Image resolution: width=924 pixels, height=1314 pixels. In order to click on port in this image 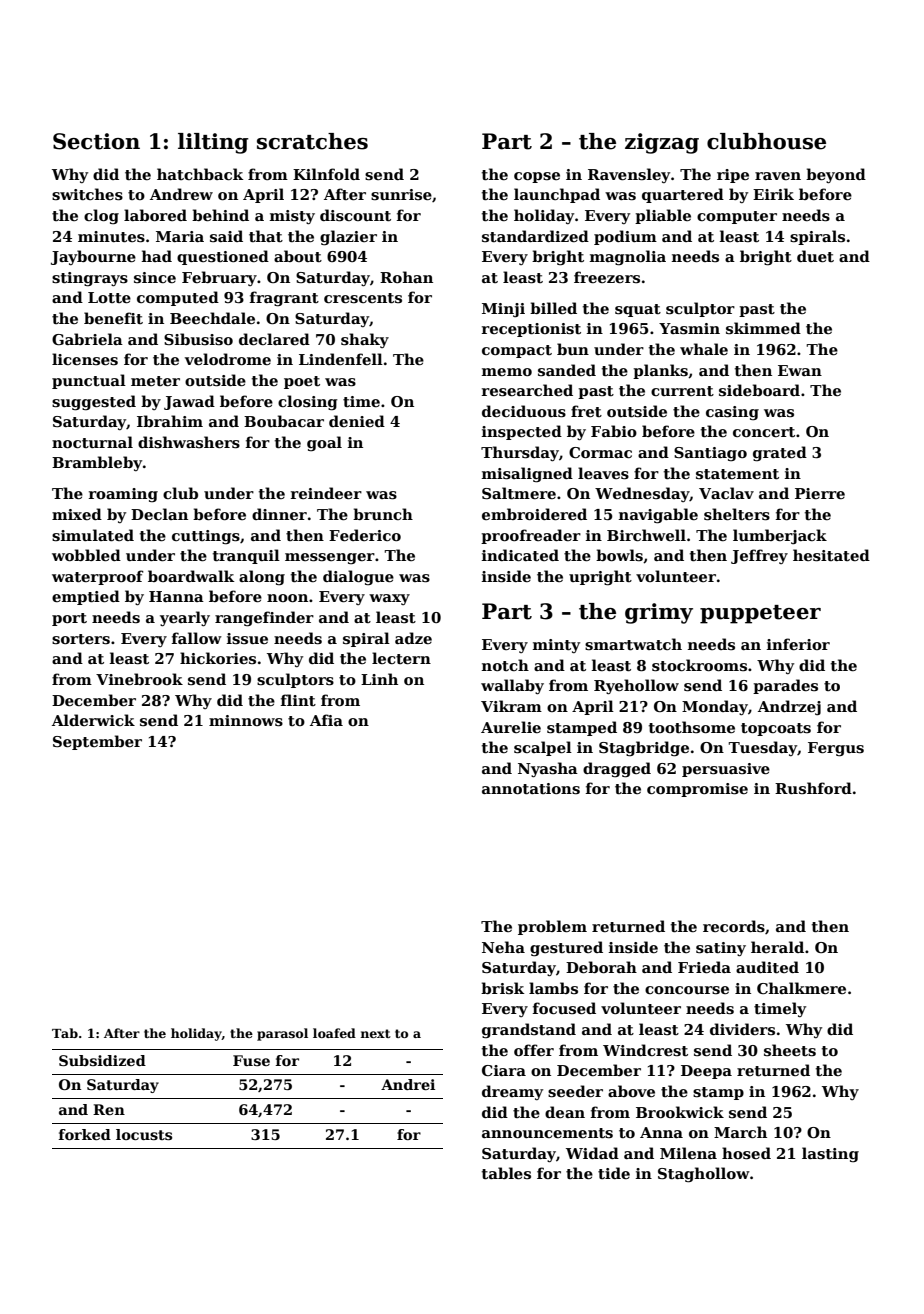, I will do `click(69, 619)`.
